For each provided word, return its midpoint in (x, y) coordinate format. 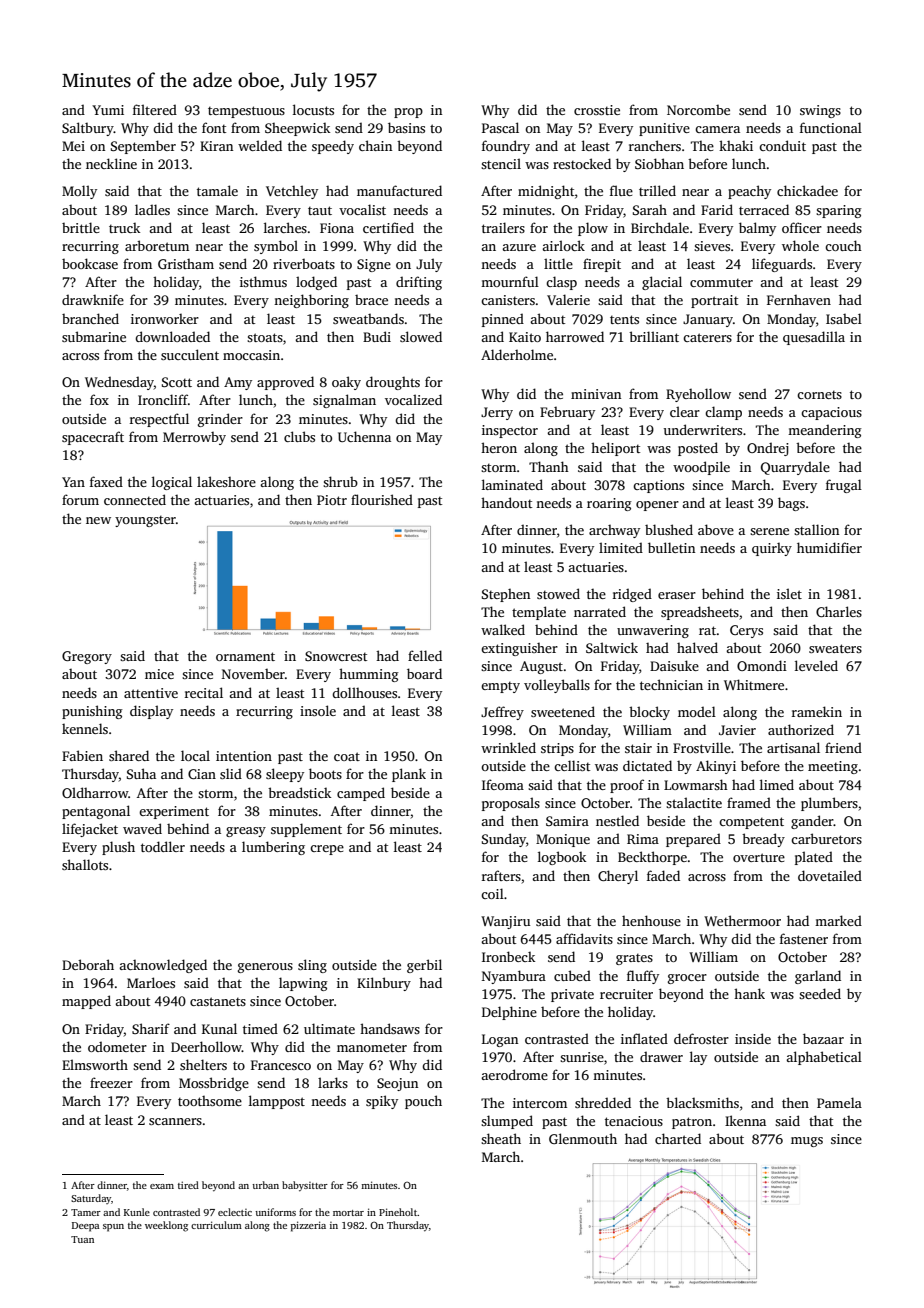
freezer (111, 1082)
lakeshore (226, 481)
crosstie (597, 110)
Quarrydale (795, 468)
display (151, 712)
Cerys (746, 631)
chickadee (807, 190)
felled (425, 655)
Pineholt (398, 1212)
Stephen (506, 595)
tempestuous (246, 112)
